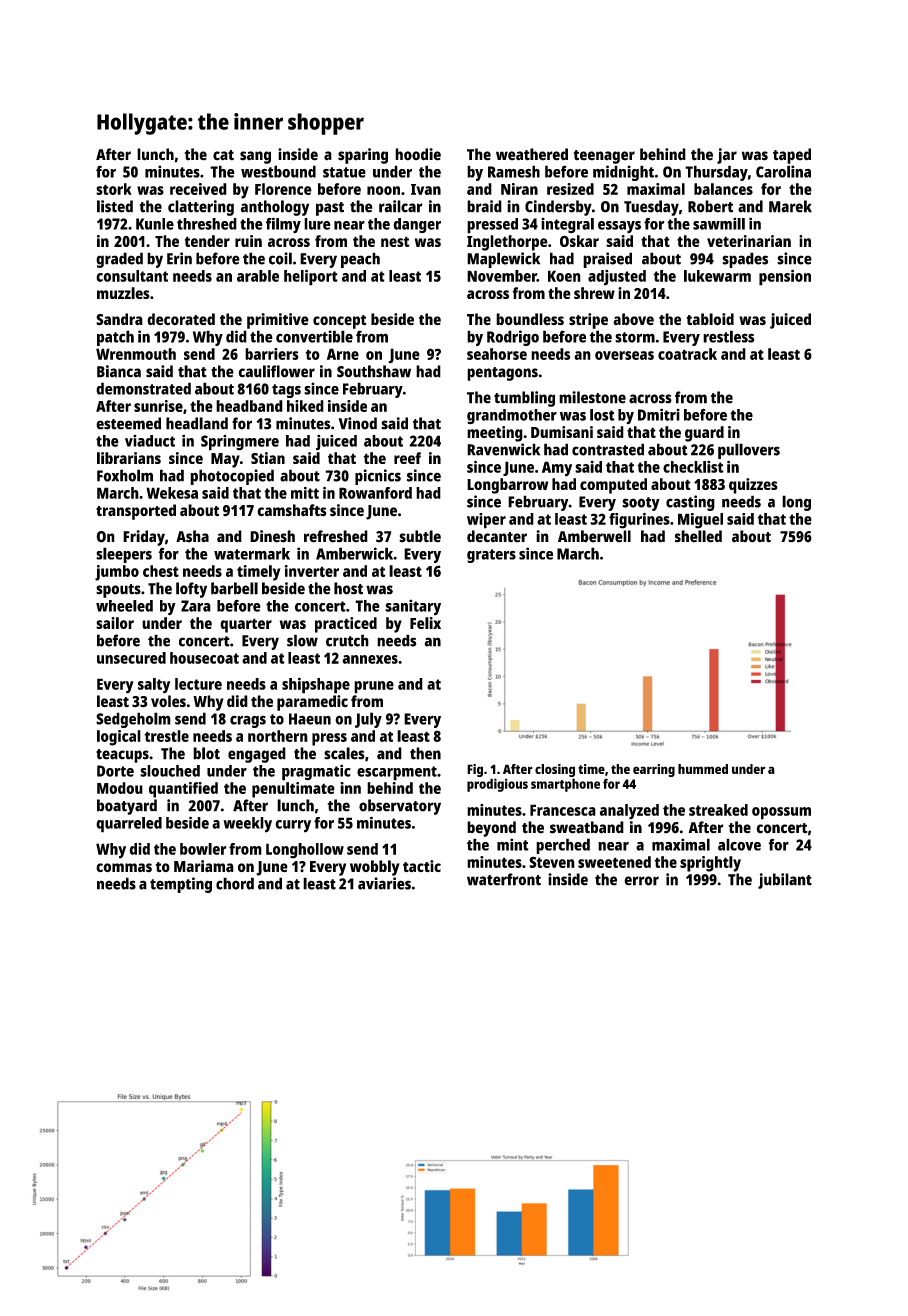 The image size is (908, 1316). I want to click on unsecured, so click(131, 658).
